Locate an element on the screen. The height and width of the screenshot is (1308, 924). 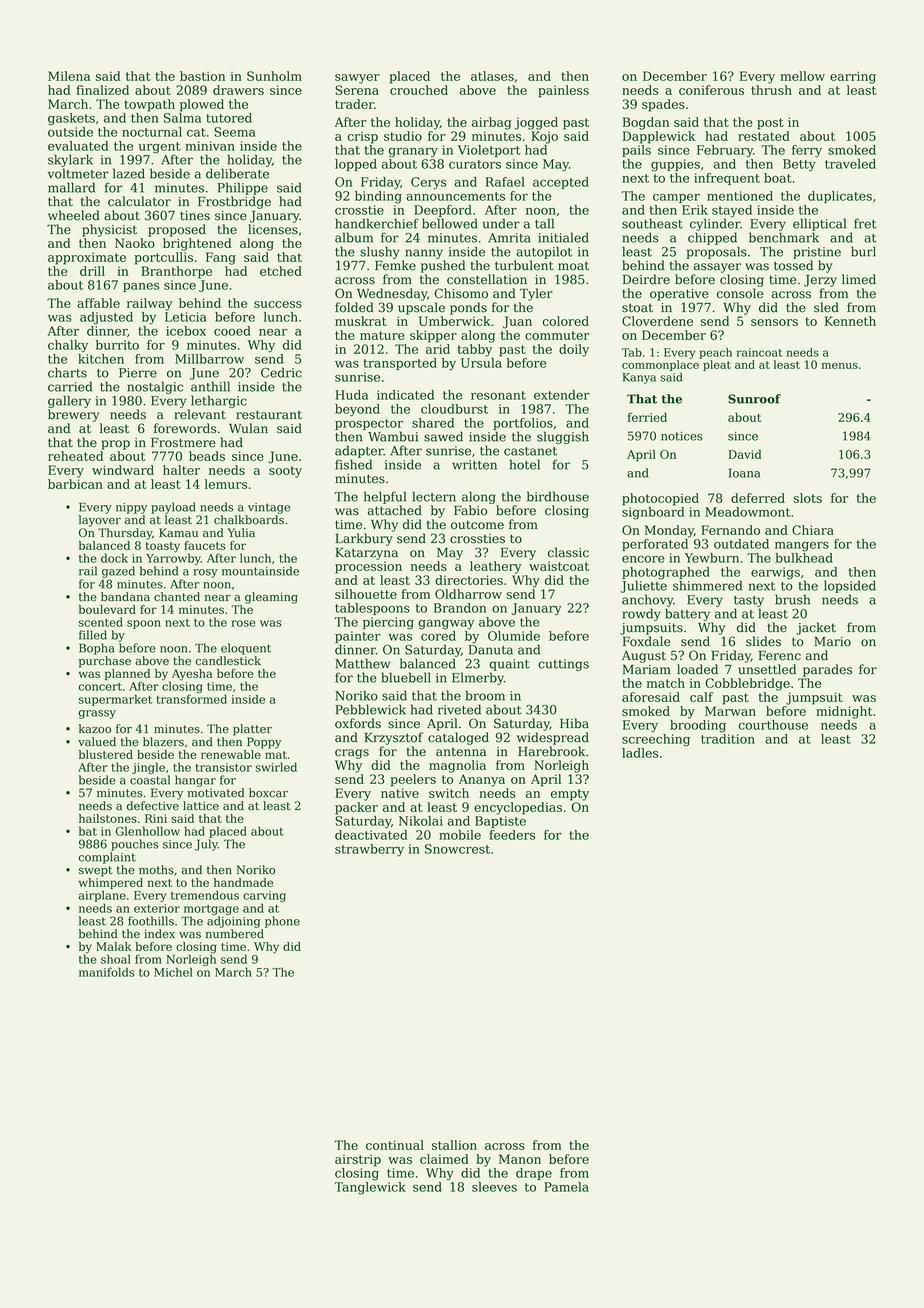
empty is located at coordinates (570, 795).
